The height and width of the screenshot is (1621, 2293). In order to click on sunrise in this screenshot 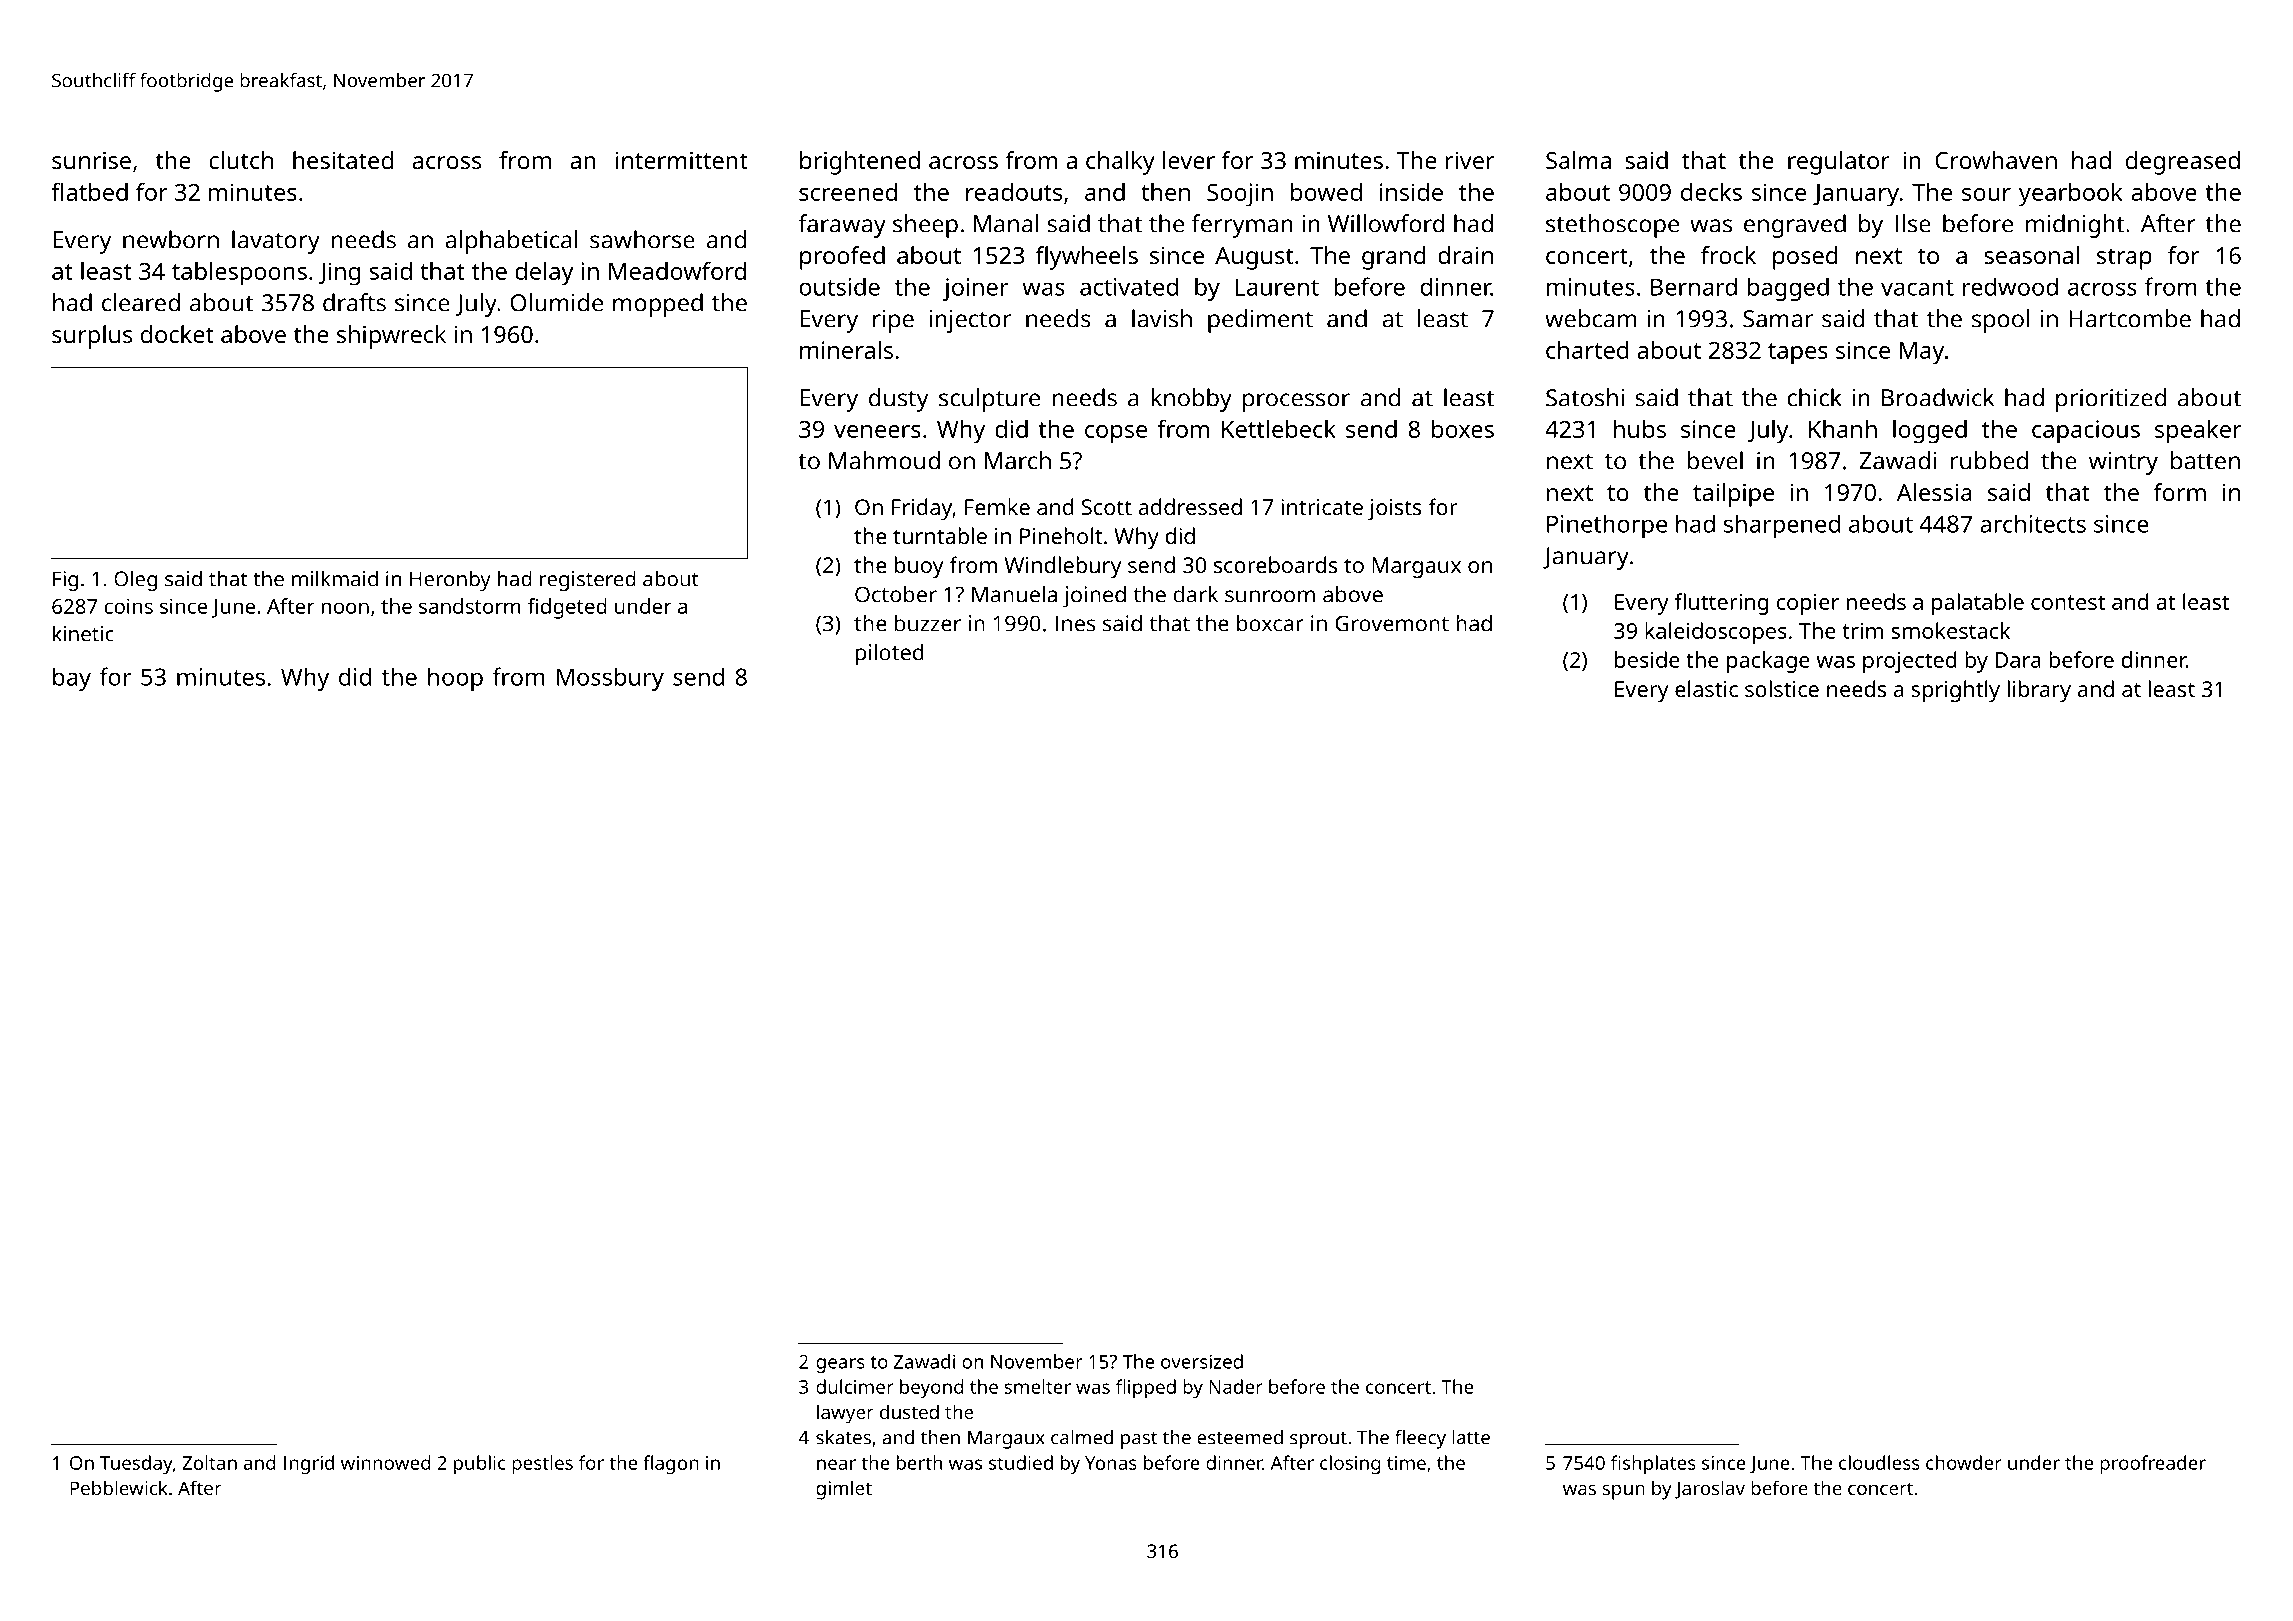, I will do `click(91, 160)`.
